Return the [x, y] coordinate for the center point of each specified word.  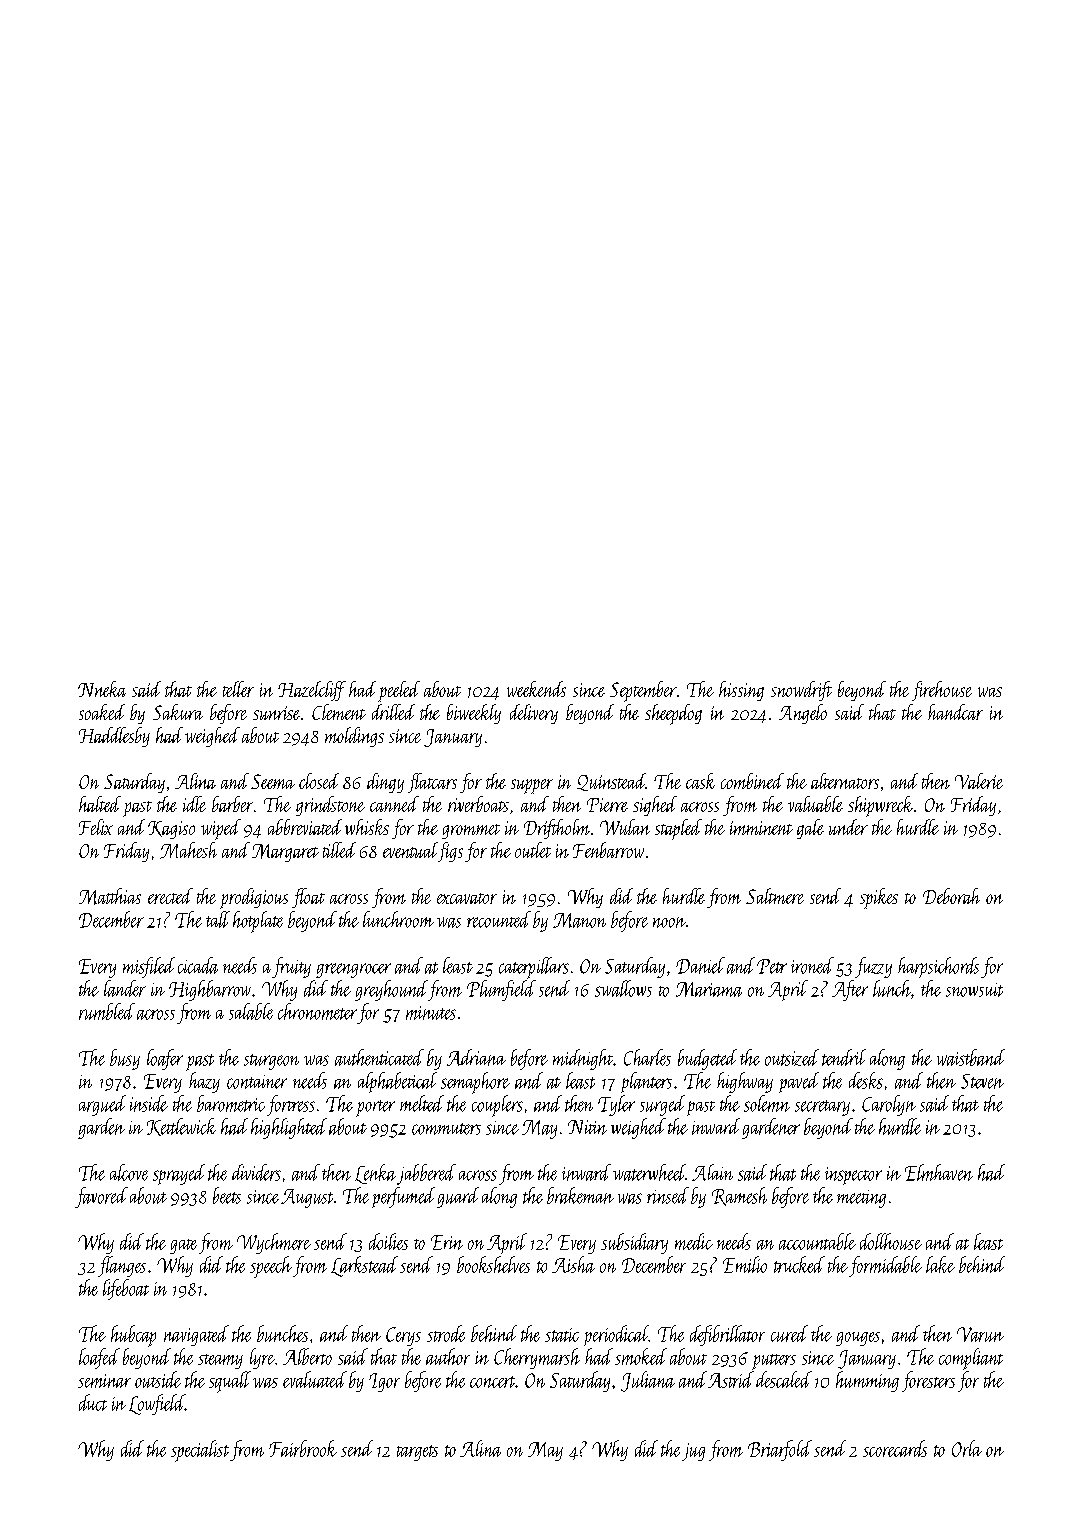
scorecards [895, 1448]
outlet [533, 850]
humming [867, 1381]
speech [271, 1267]
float [308, 898]
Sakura [178, 712]
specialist [200, 1451]
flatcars [432, 783]
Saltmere [775, 896]
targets [417, 1453]
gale [810, 829]
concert [493, 1382]
